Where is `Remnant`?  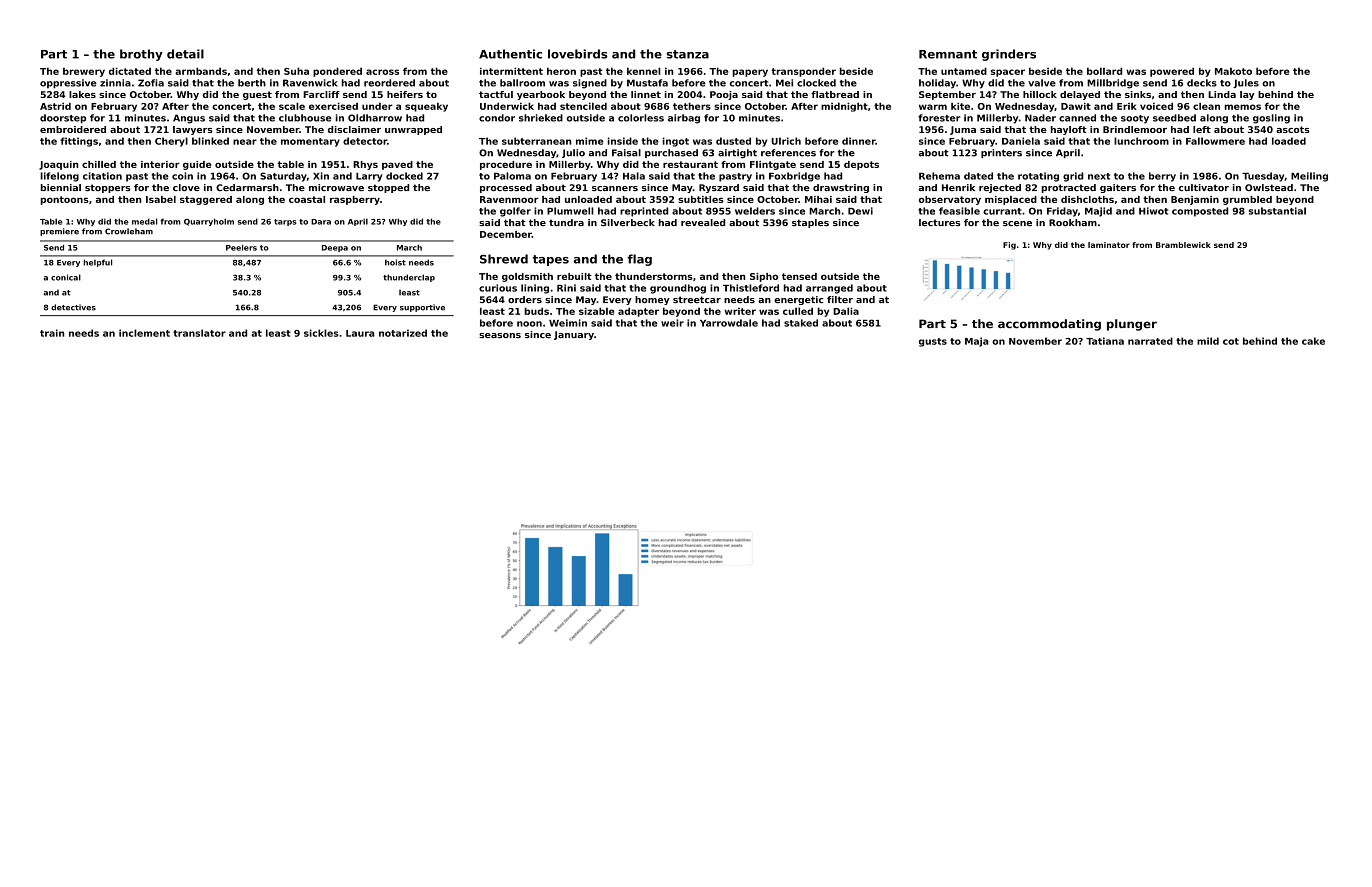
Remnant is located at coordinates (948, 54).
